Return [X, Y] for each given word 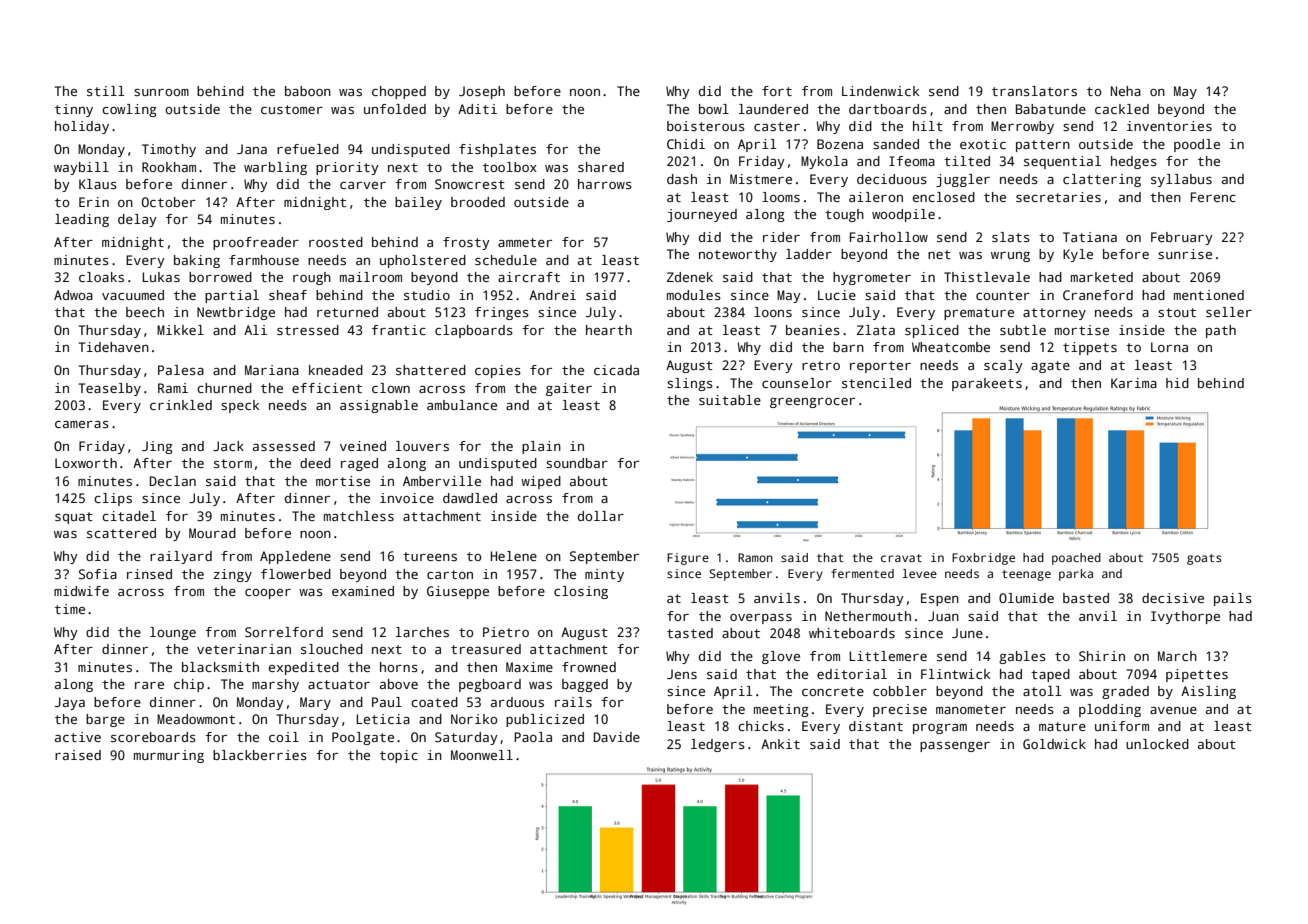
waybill [81, 168]
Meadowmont [196, 719]
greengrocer [812, 403]
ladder [809, 254]
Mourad [212, 533]
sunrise [1185, 254]
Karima [1134, 383]
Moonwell [482, 755]
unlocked [1157, 744]
